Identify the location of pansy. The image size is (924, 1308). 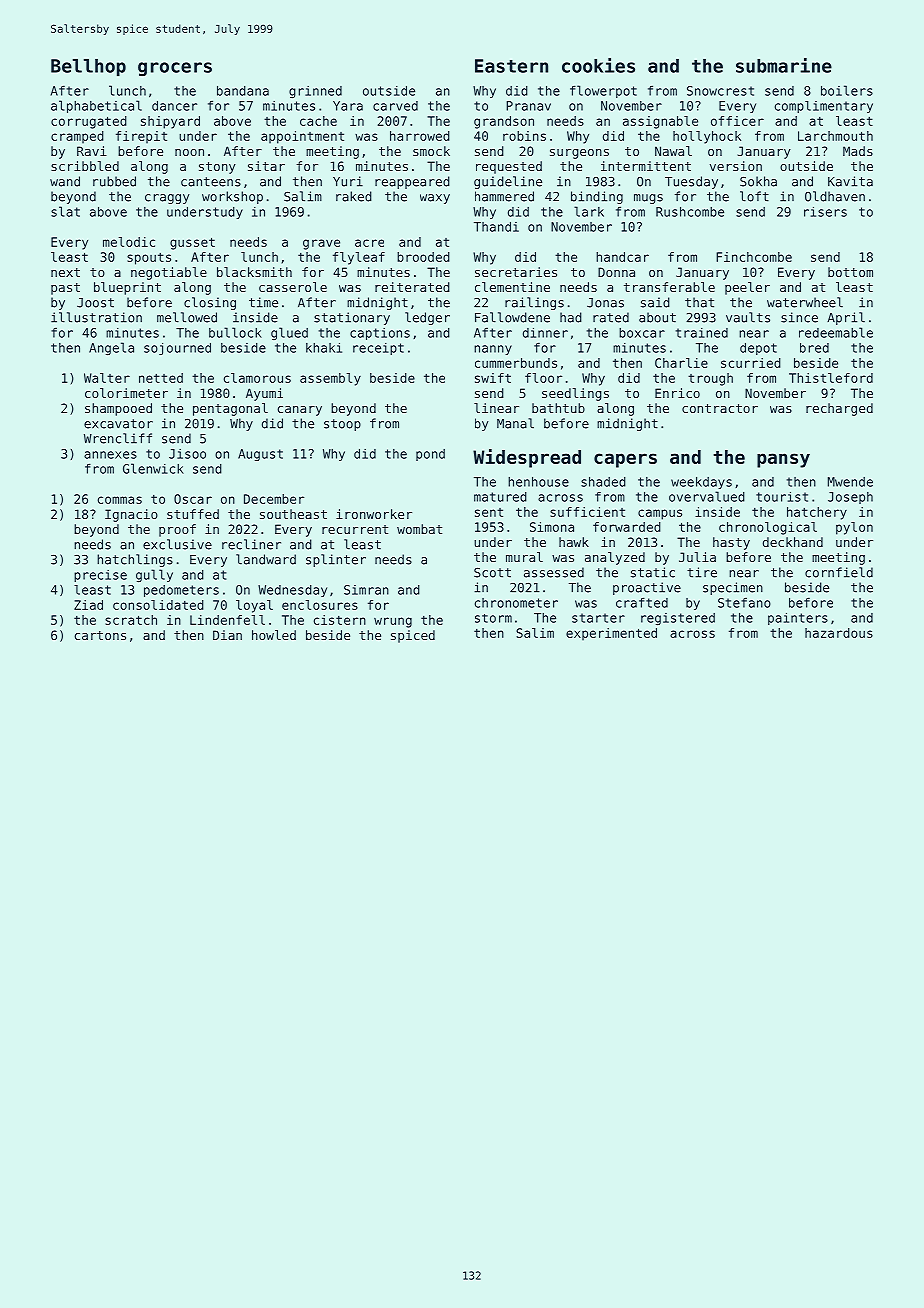
(783, 460).
